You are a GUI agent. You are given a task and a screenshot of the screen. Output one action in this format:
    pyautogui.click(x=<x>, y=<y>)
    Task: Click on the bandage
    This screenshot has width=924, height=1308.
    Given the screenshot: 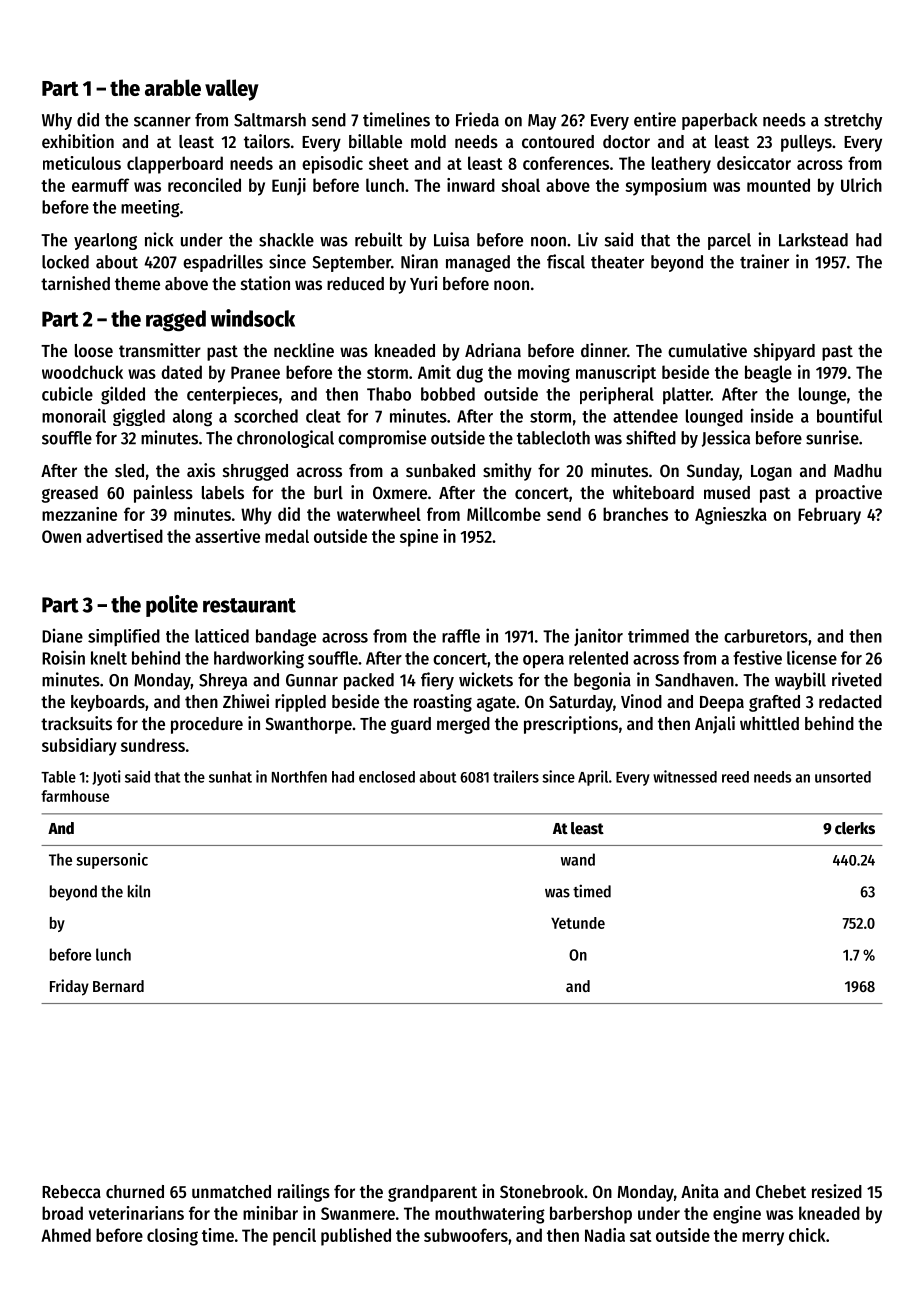 What is the action you would take?
    pyautogui.click(x=286, y=638)
